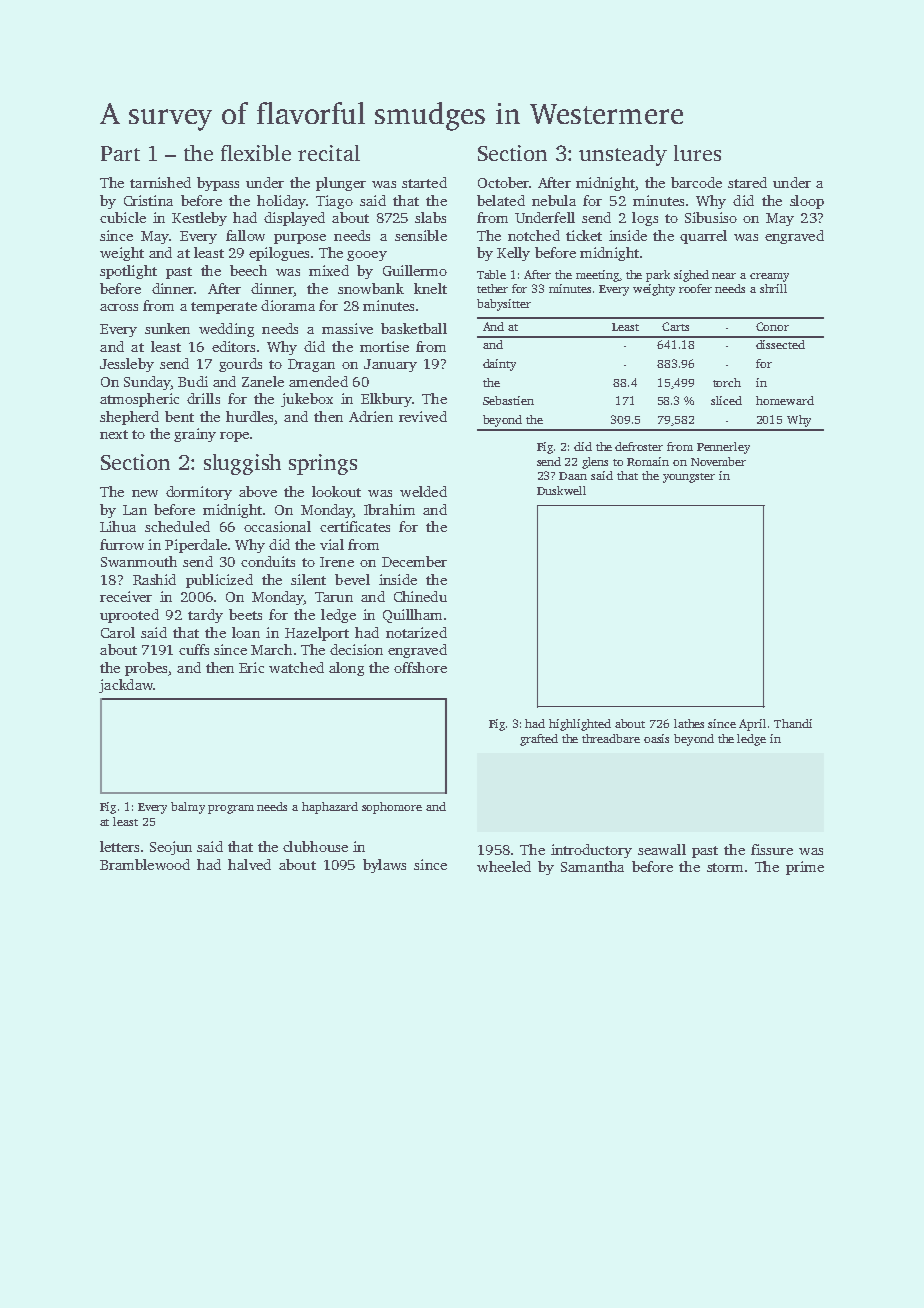  Describe the element at coordinates (623, 155) in the page. I see `unsteady` at that location.
